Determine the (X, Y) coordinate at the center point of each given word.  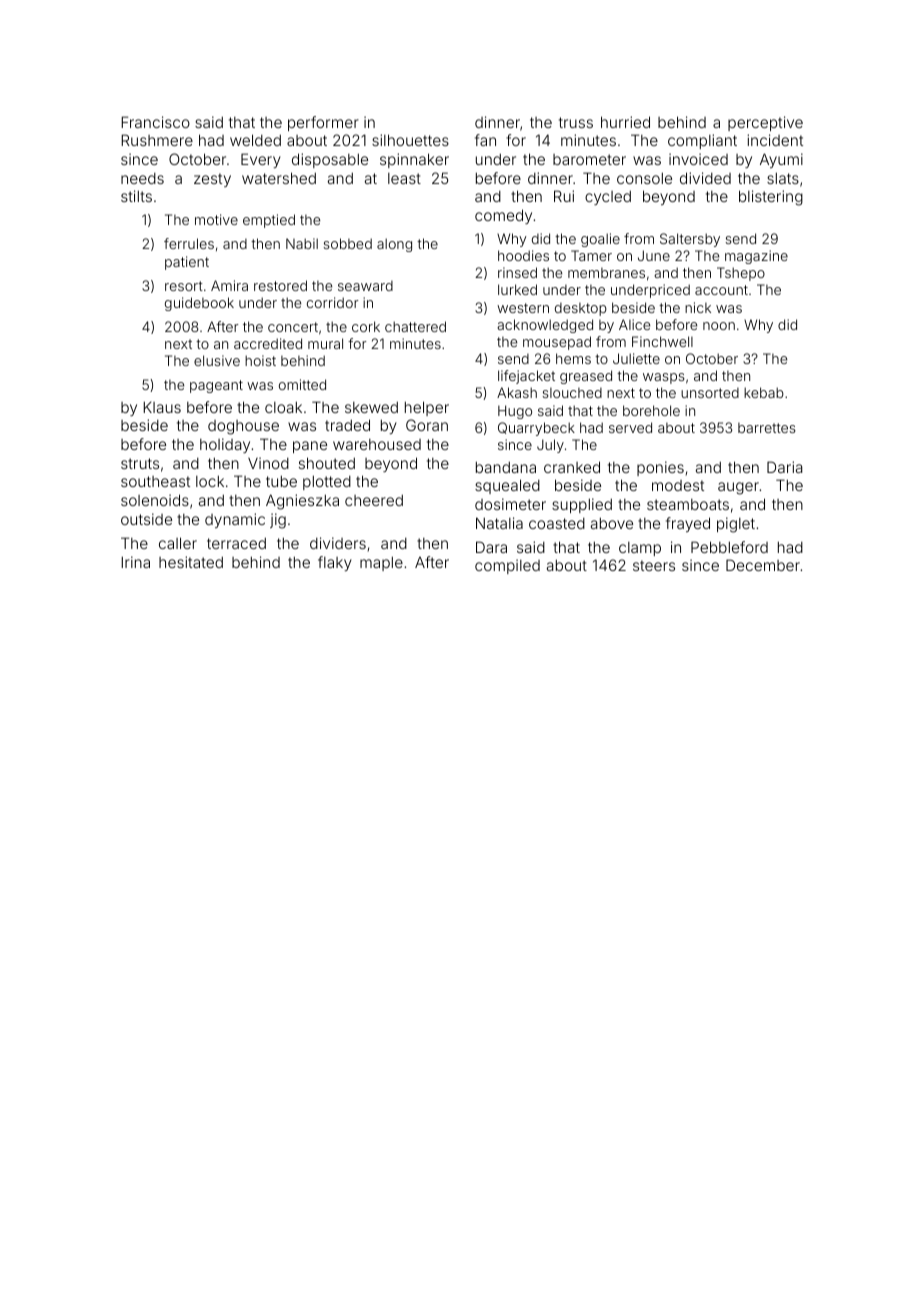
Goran (427, 425)
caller (178, 543)
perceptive (765, 123)
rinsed (517, 272)
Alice (634, 324)
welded (255, 140)
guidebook (199, 304)
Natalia (499, 523)
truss (576, 122)
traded (347, 425)
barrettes (767, 428)
